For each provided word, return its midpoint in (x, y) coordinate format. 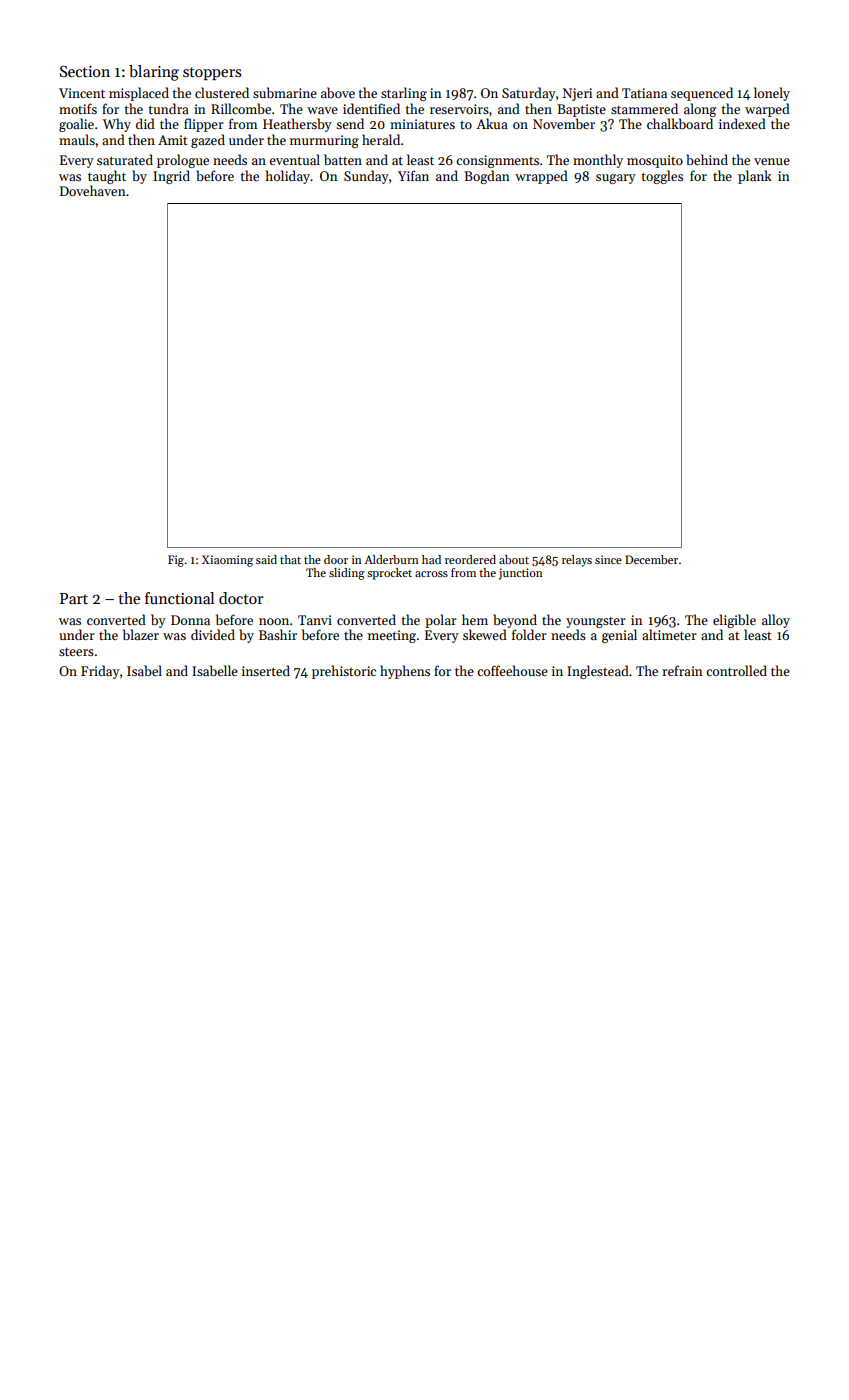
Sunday (366, 177)
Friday (100, 672)
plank (755, 177)
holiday (288, 177)
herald (381, 139)
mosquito (655, 161)
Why (117, 125)
